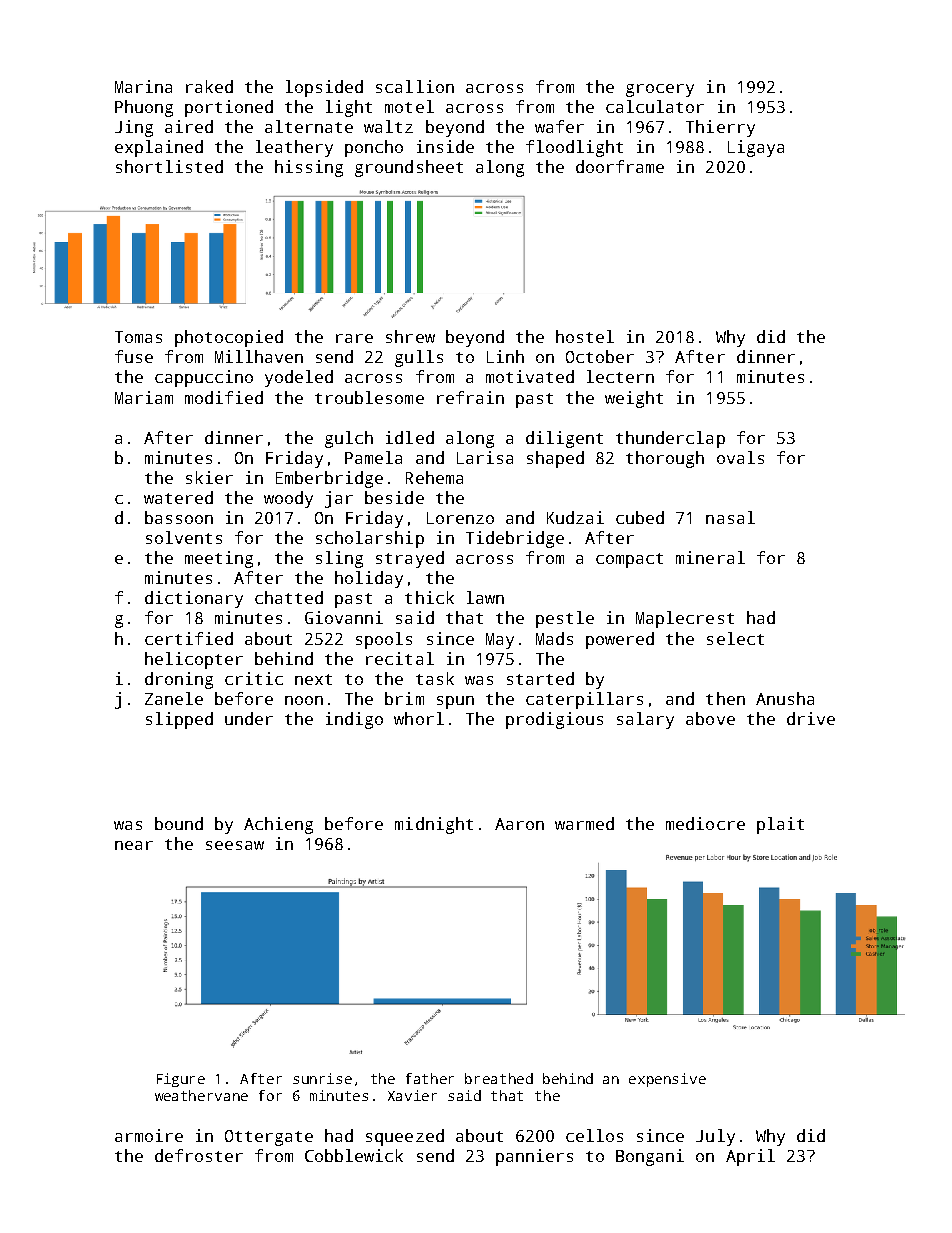  Describe the element at coordinates (705, 823) in the image. I see `mediocre` at that location.
